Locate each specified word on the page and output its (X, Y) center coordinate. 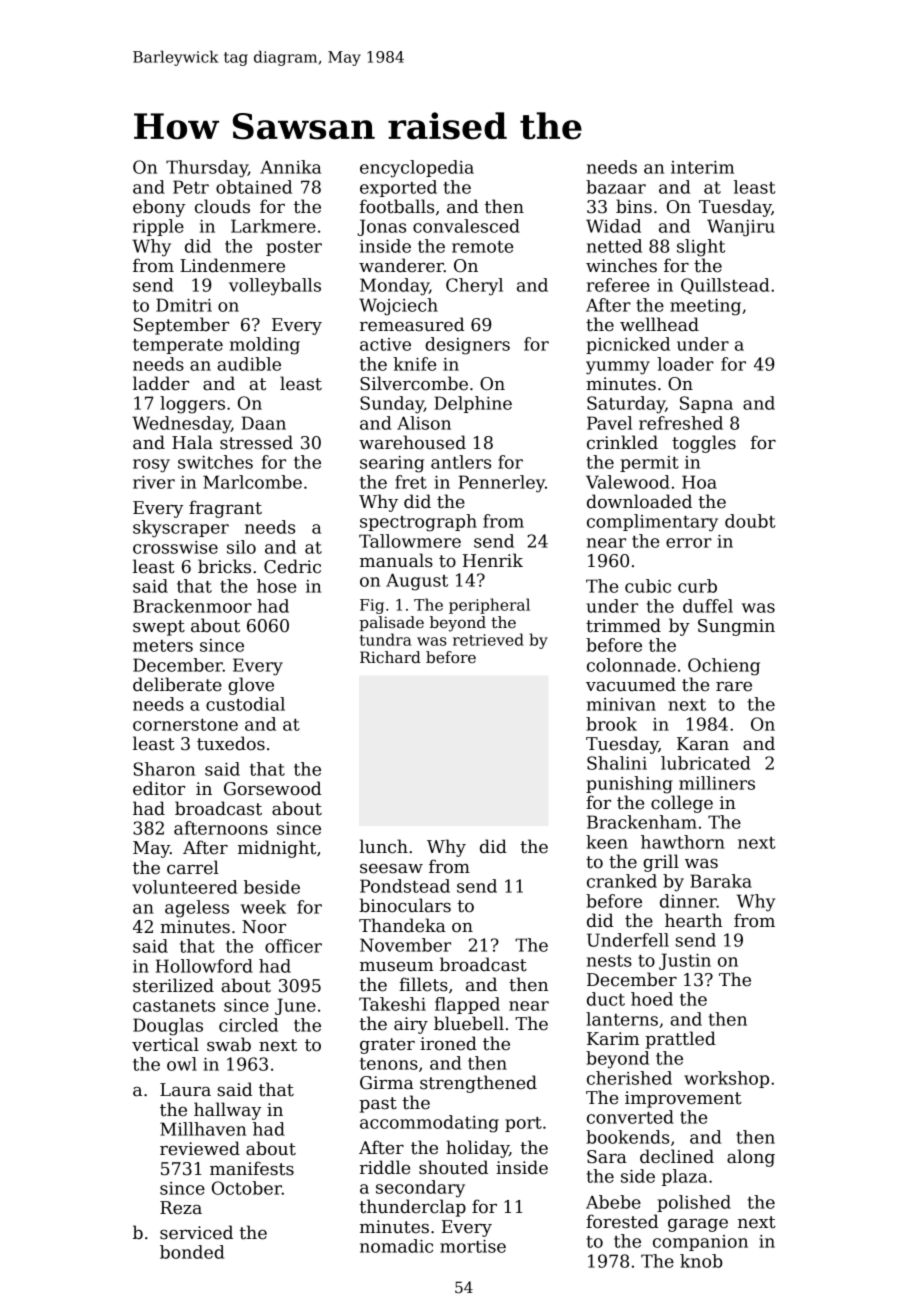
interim (702, 167)
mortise (473, 1246)
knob (701, 1261)
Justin (685, 961)
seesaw (391, 868)
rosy (151, 466)
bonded (192, 1252)
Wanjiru (741, 228)
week (263, 907)
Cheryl (474, 287)
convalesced (466, 226)
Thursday (207, 169)
